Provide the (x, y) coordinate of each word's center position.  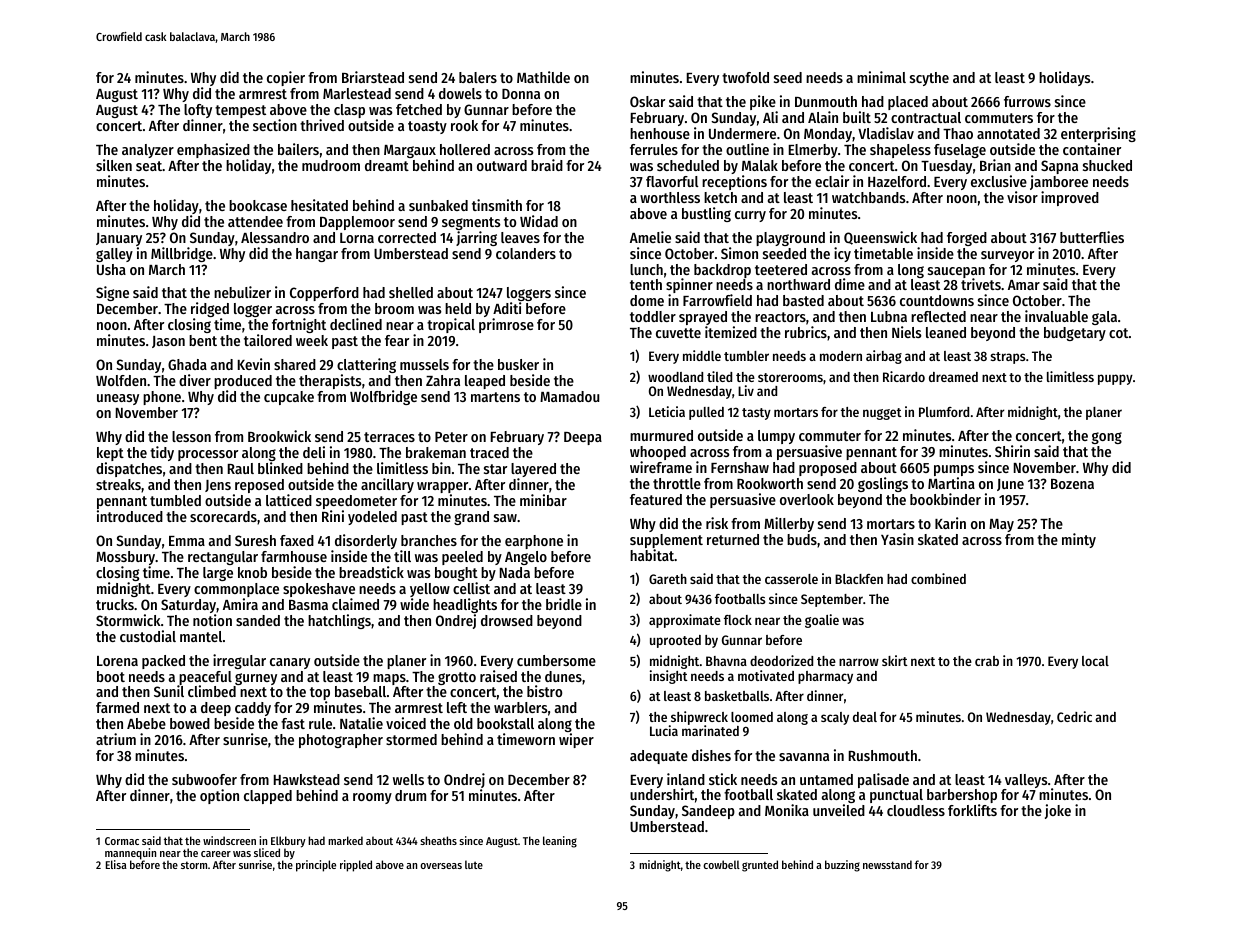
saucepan (956, 273)
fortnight (299, 325)
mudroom (331, 165)
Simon (739, 253)
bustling (706, 214)
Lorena (117, 661)
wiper (576, 741)
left (457, 707)
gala (1104, 318)
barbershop (962, 797)
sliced (267, 852)
